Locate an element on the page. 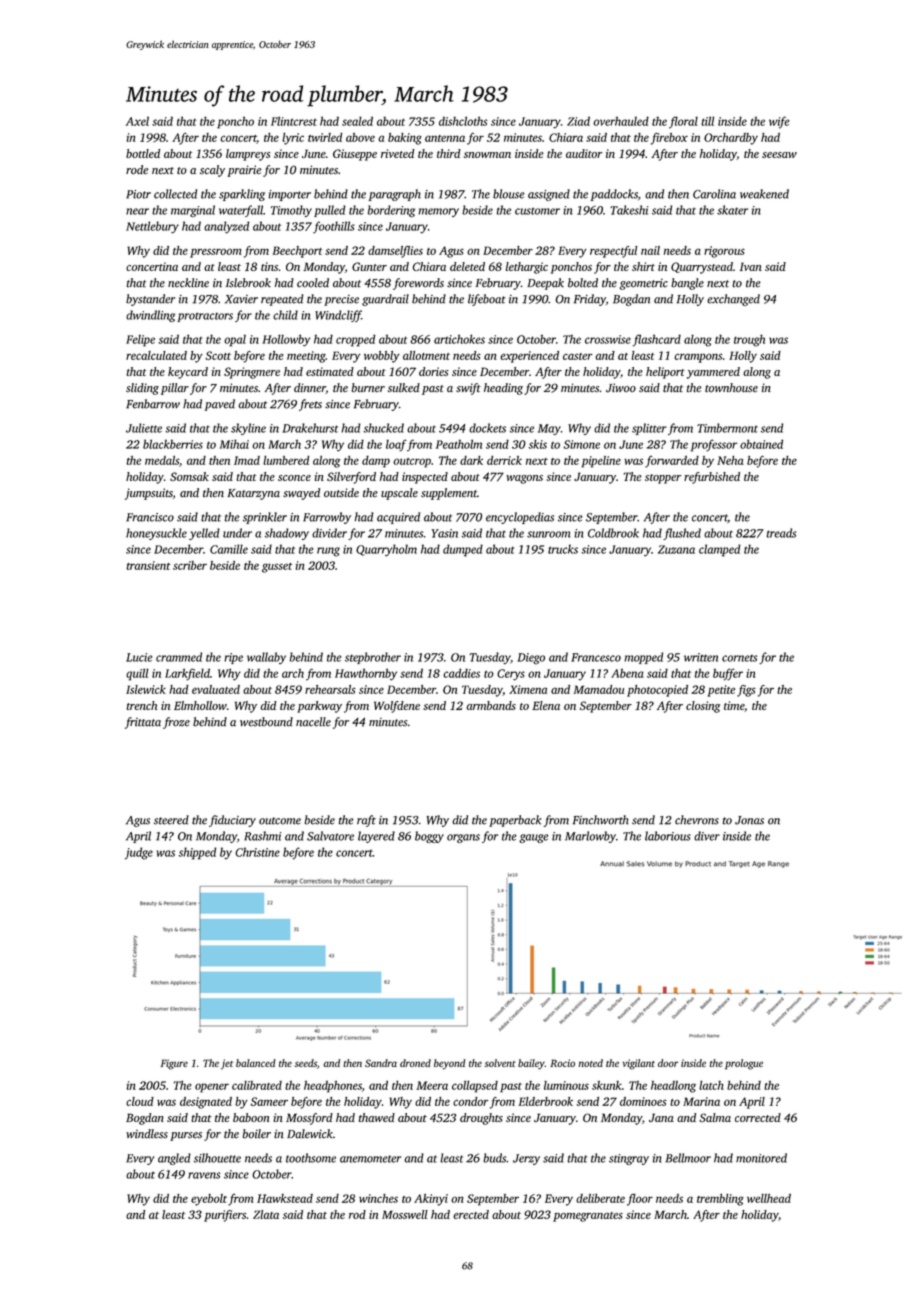 The image size is (924, 1314). overhauled is located at coordinates (621, 121).
